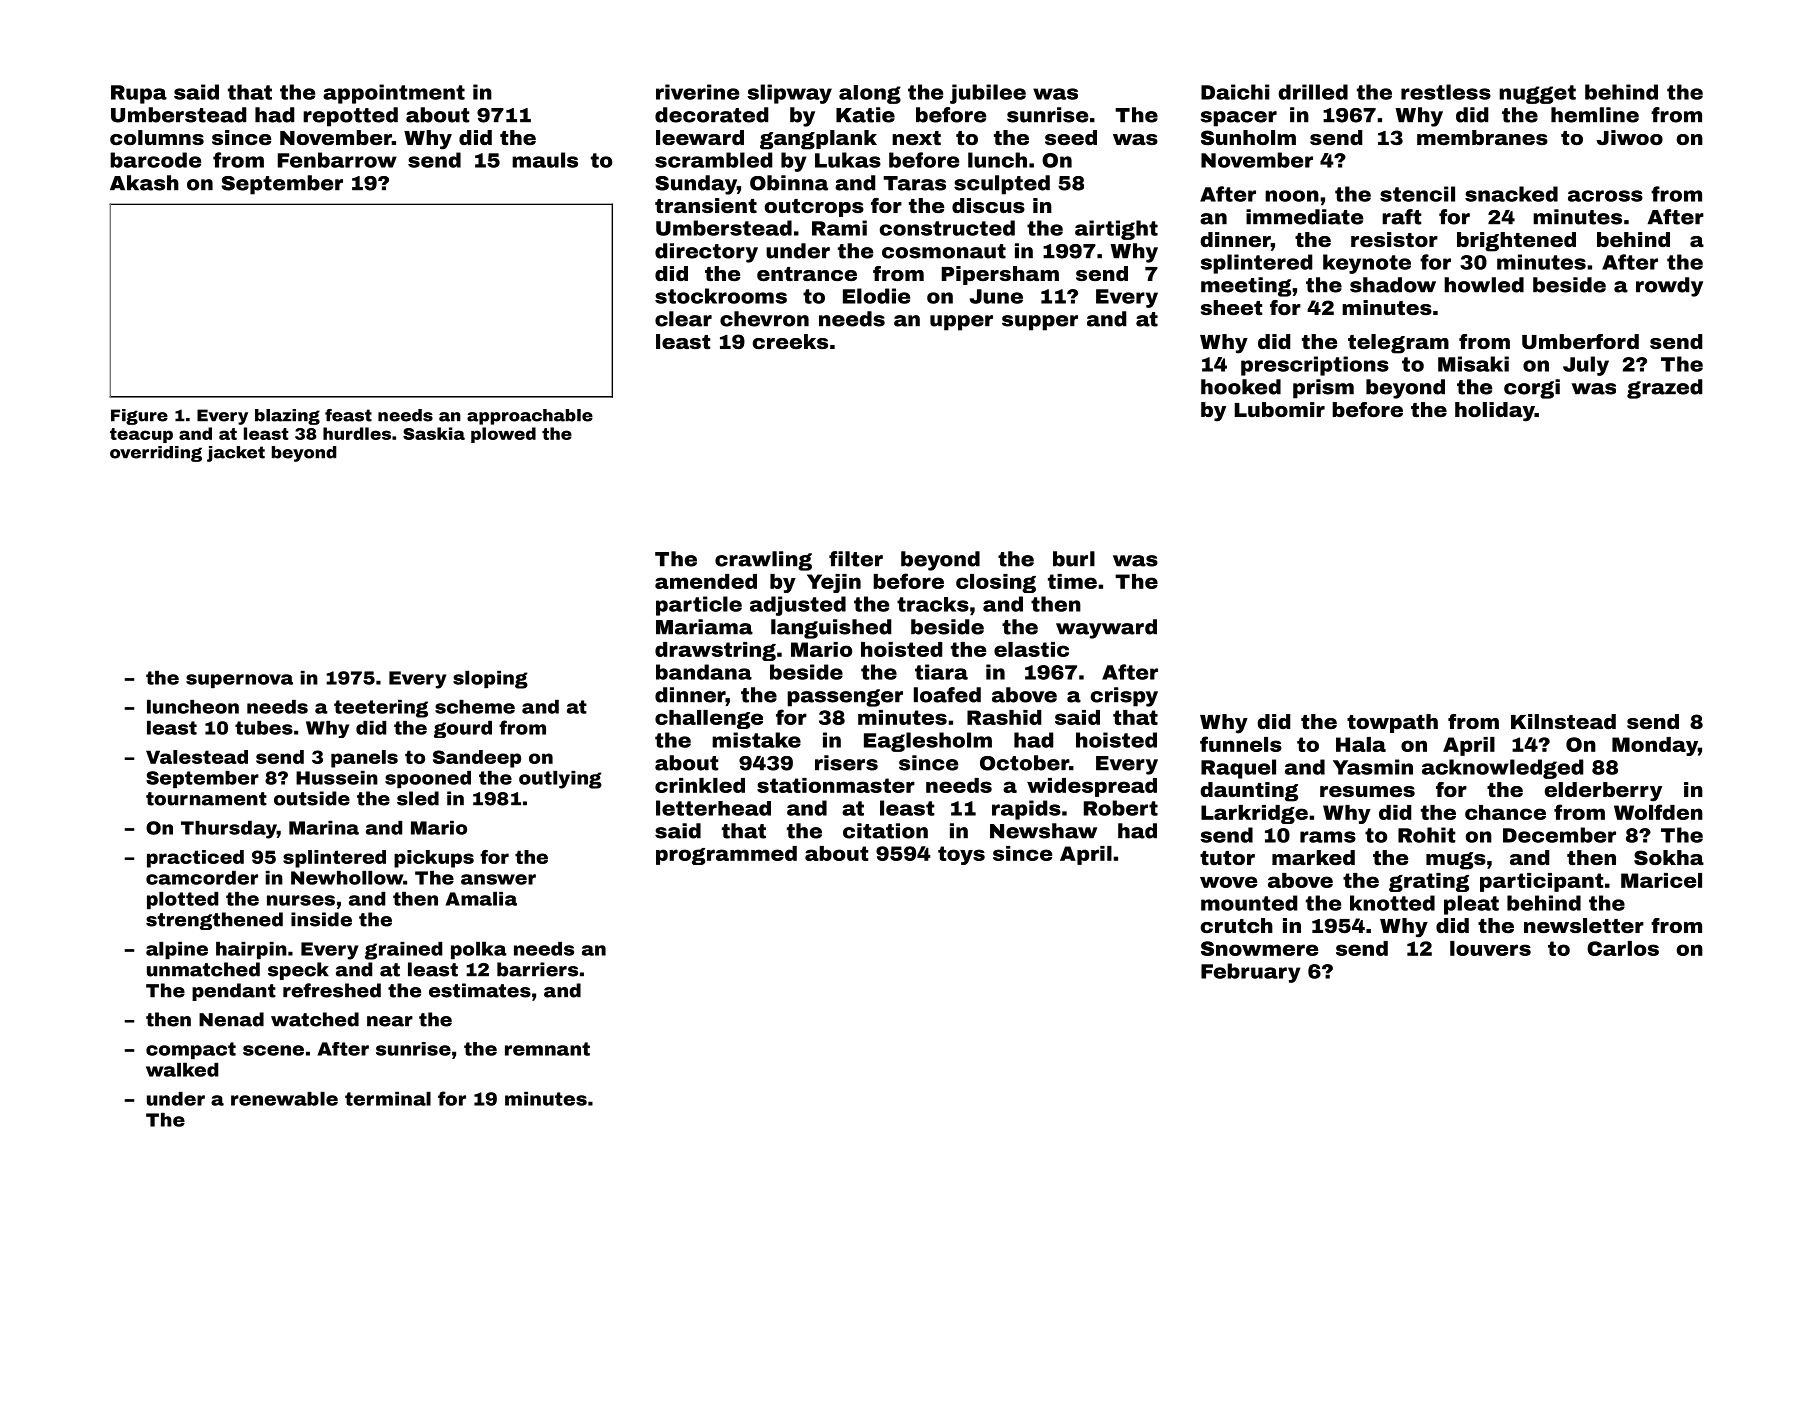  What do you see at coordinates (195, 859) in the document?
I see `practiced` at bounding box center [195, 859].
